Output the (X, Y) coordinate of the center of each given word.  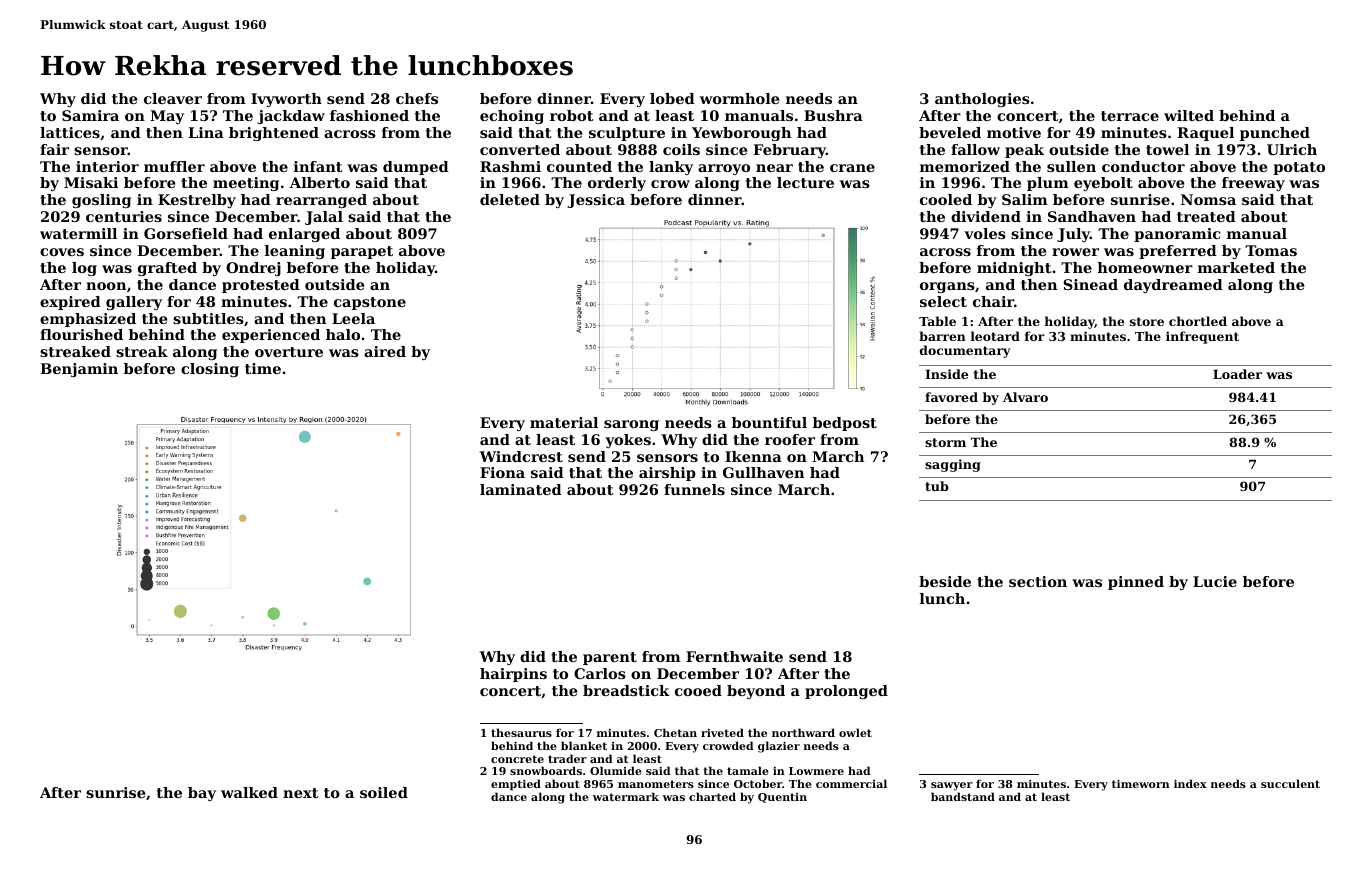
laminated (521, 489)
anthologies (982, 100)
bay (202, 794)
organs (947, 287)
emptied (516, 785)
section (1038, 581)
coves (62, 252)
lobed (672, 98)
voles (985, 233)
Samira (90, 115)
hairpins (513, 675)
